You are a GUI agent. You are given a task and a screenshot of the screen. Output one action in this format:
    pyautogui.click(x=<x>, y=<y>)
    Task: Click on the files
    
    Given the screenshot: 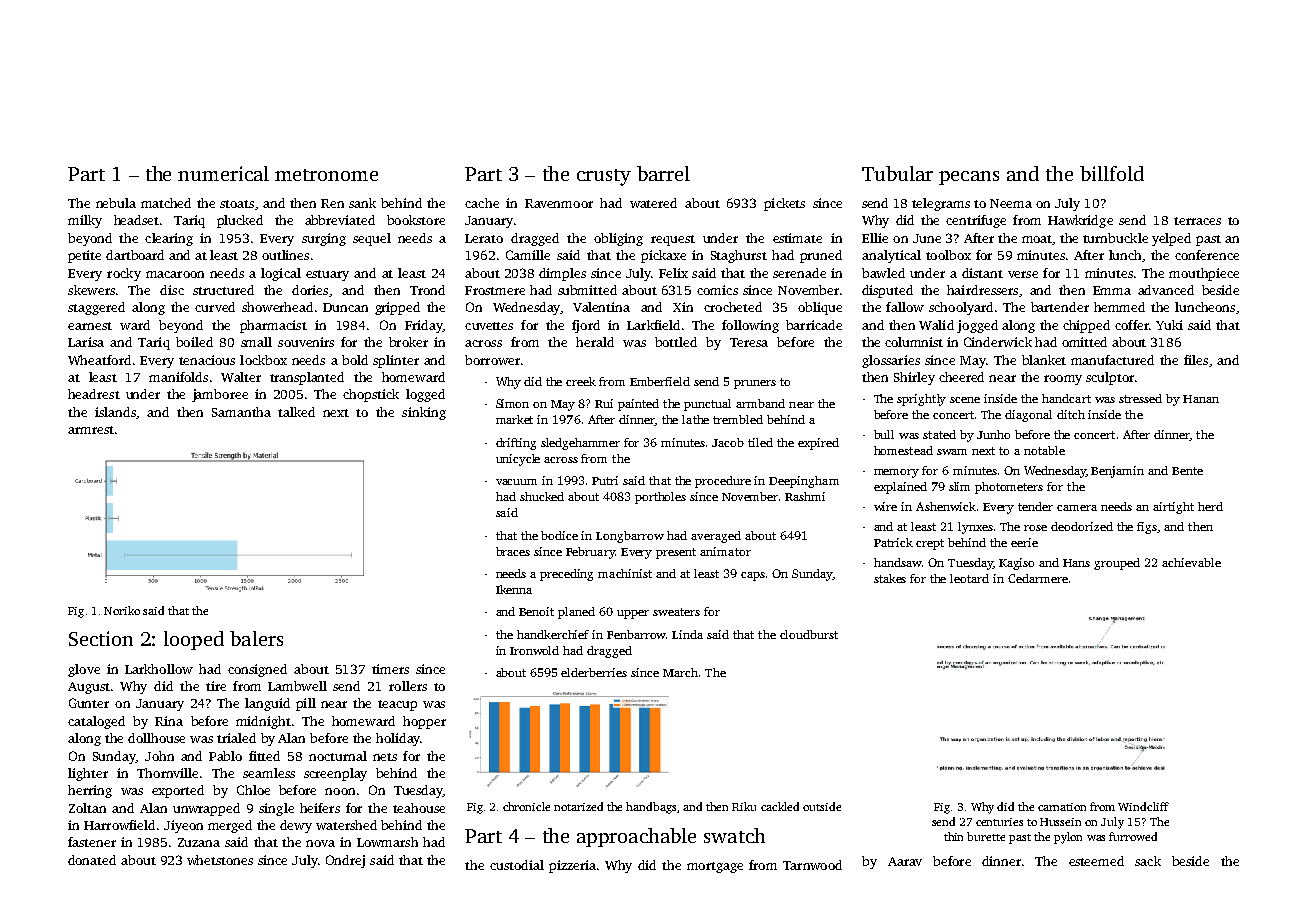 What is the action you would take?
    pyautogui.click(x=1196, y=360)
